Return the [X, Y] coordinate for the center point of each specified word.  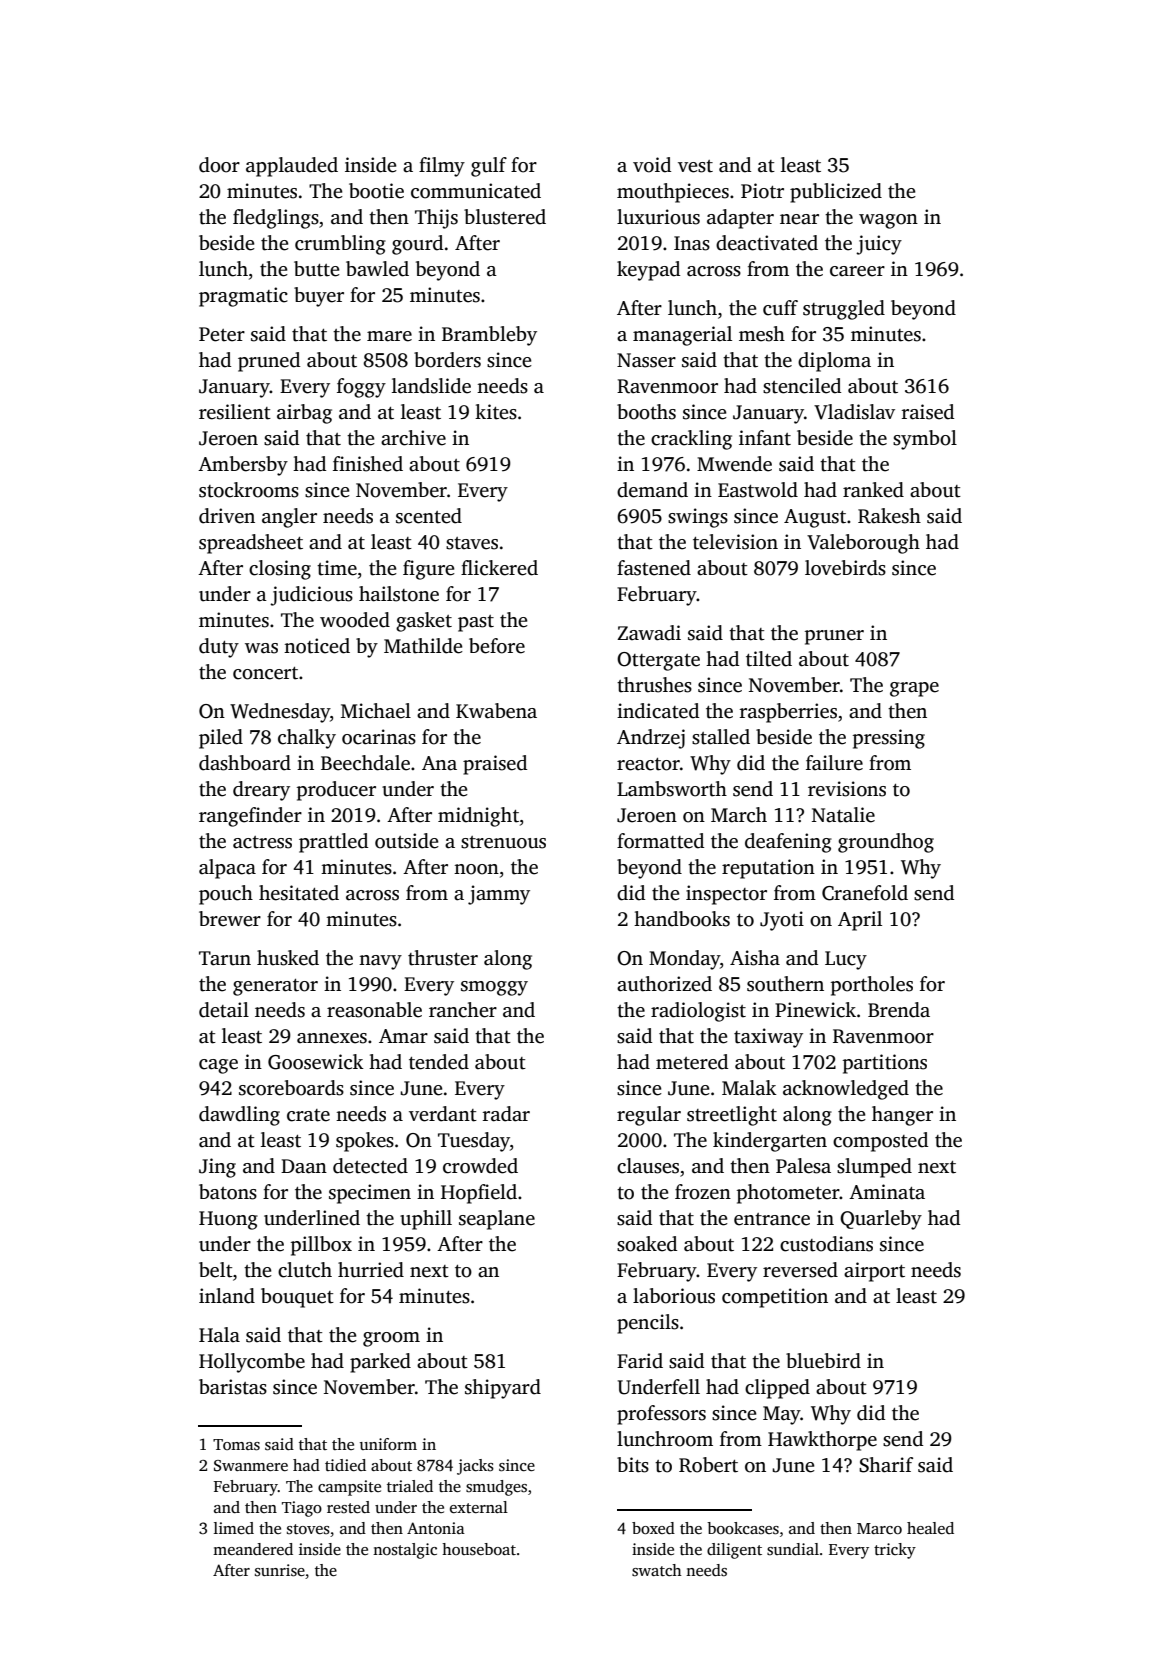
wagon [888, 221]
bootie [376, 191]
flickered [499, 568]
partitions [885, 1064]
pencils [648, 1324]
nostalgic [405, 1551]
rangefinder [250, 817]
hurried [371, 1270]
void [652, 165]
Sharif [886, 1465]
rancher [463, 1010]
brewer [230, 919]
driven [227, 516]
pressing [889, 739]
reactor [648, 764]
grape [914, 689]
